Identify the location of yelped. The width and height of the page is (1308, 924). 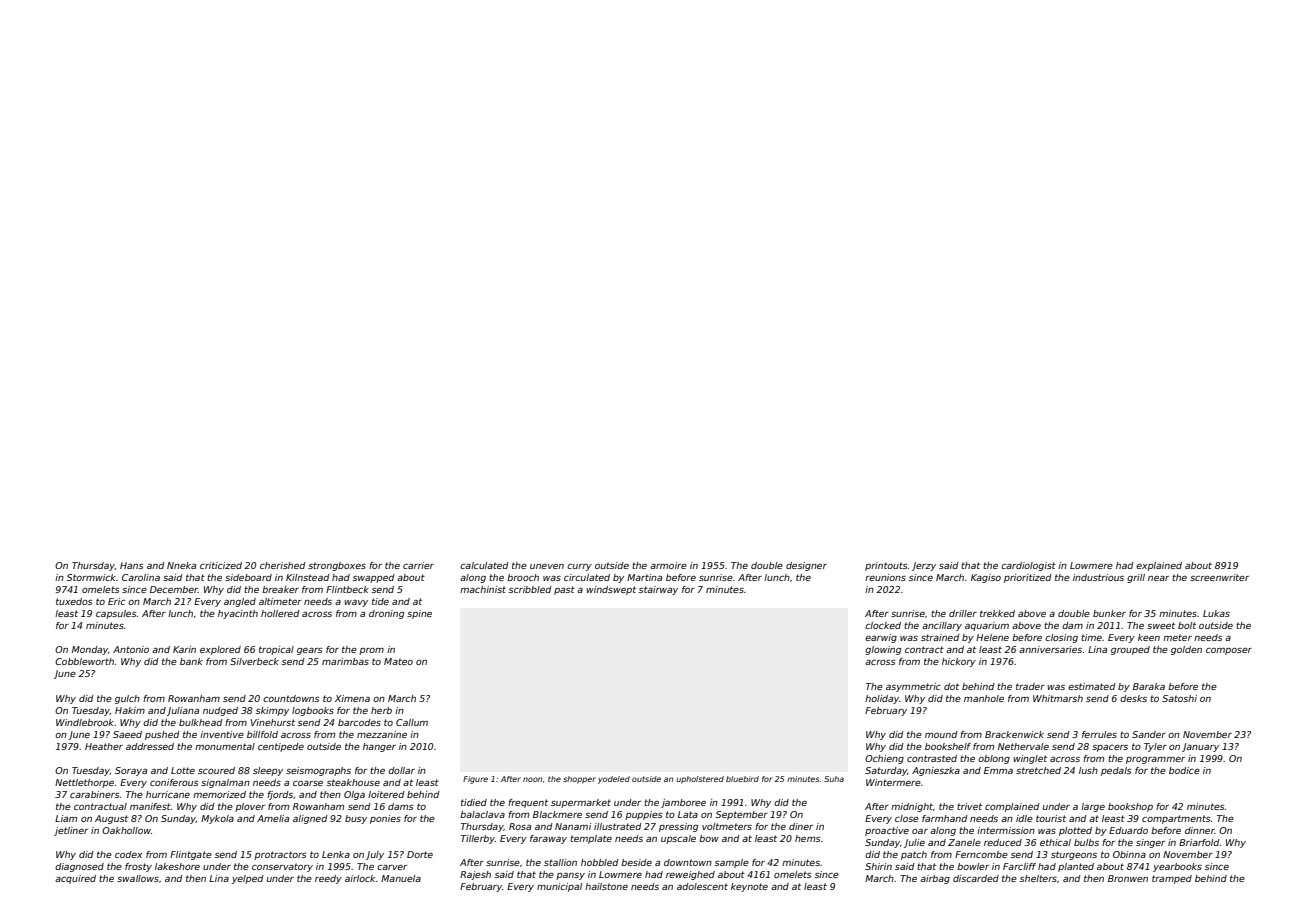
(248, 879).
